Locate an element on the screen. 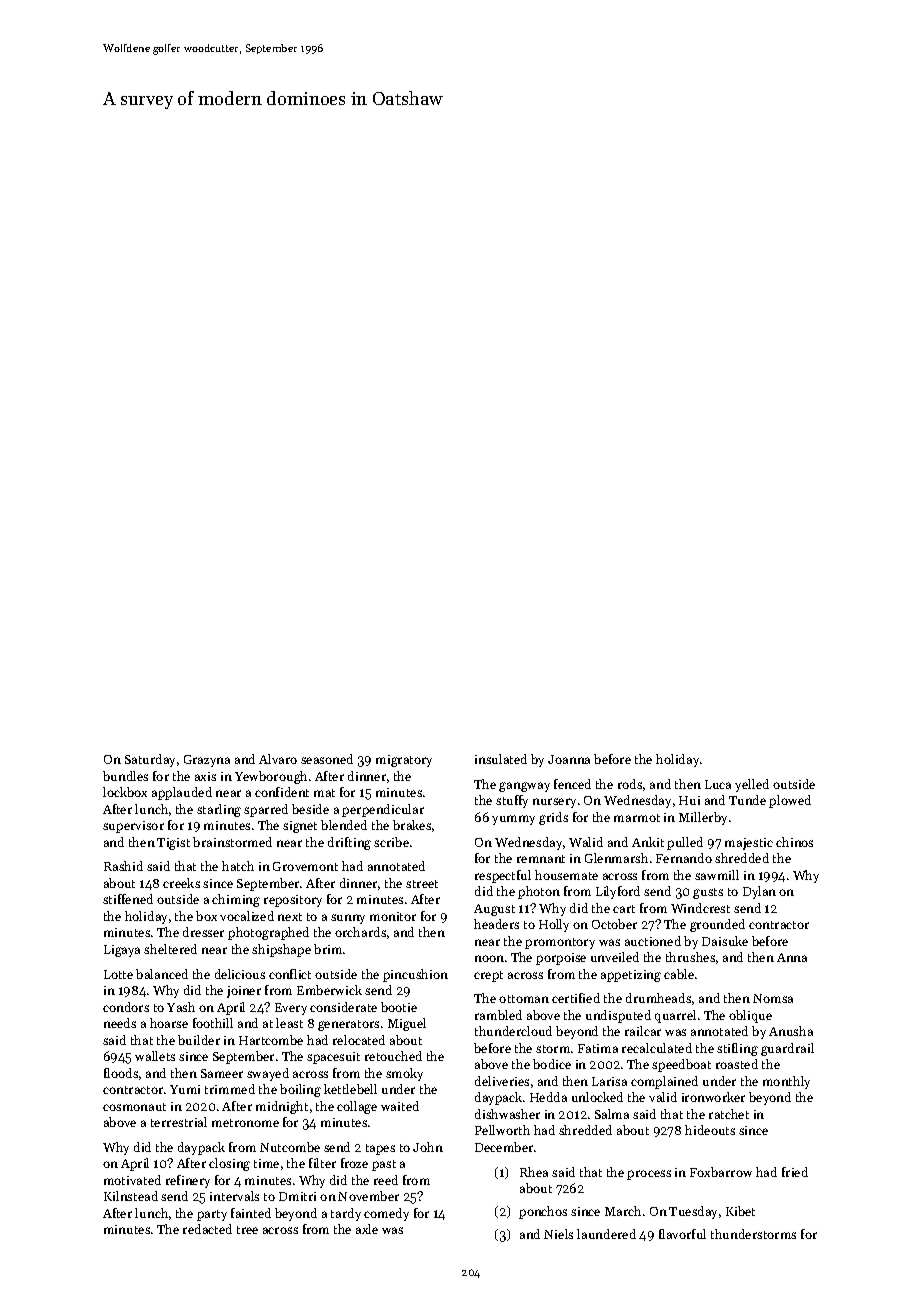  deliveries is located at coordinates (502, 1081).
